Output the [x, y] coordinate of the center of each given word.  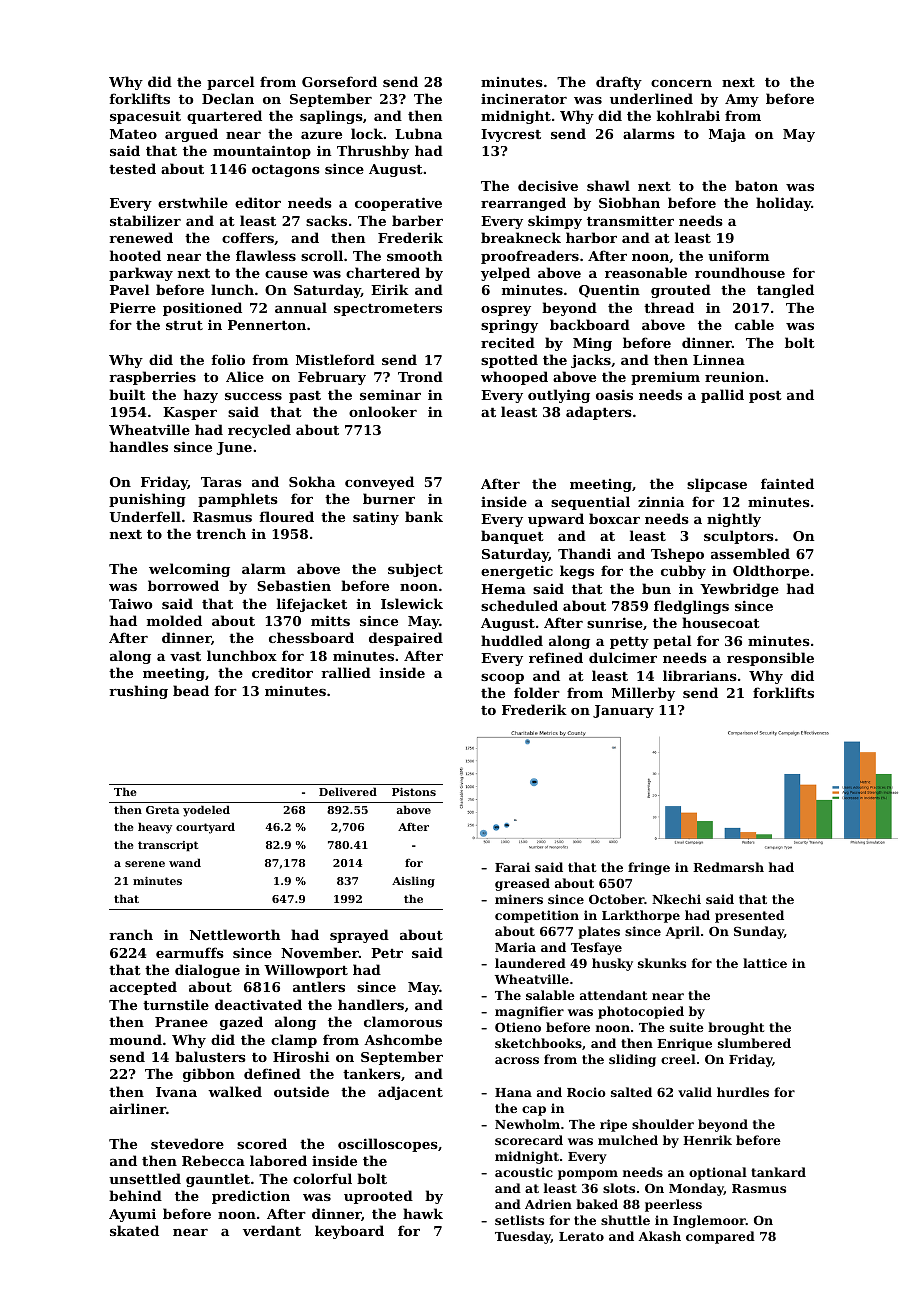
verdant [272, 1230]
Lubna [418, 133]
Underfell [145, 516]
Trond [420, 376]
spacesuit [145, 117]
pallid [722, 396]
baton [756, 185]
